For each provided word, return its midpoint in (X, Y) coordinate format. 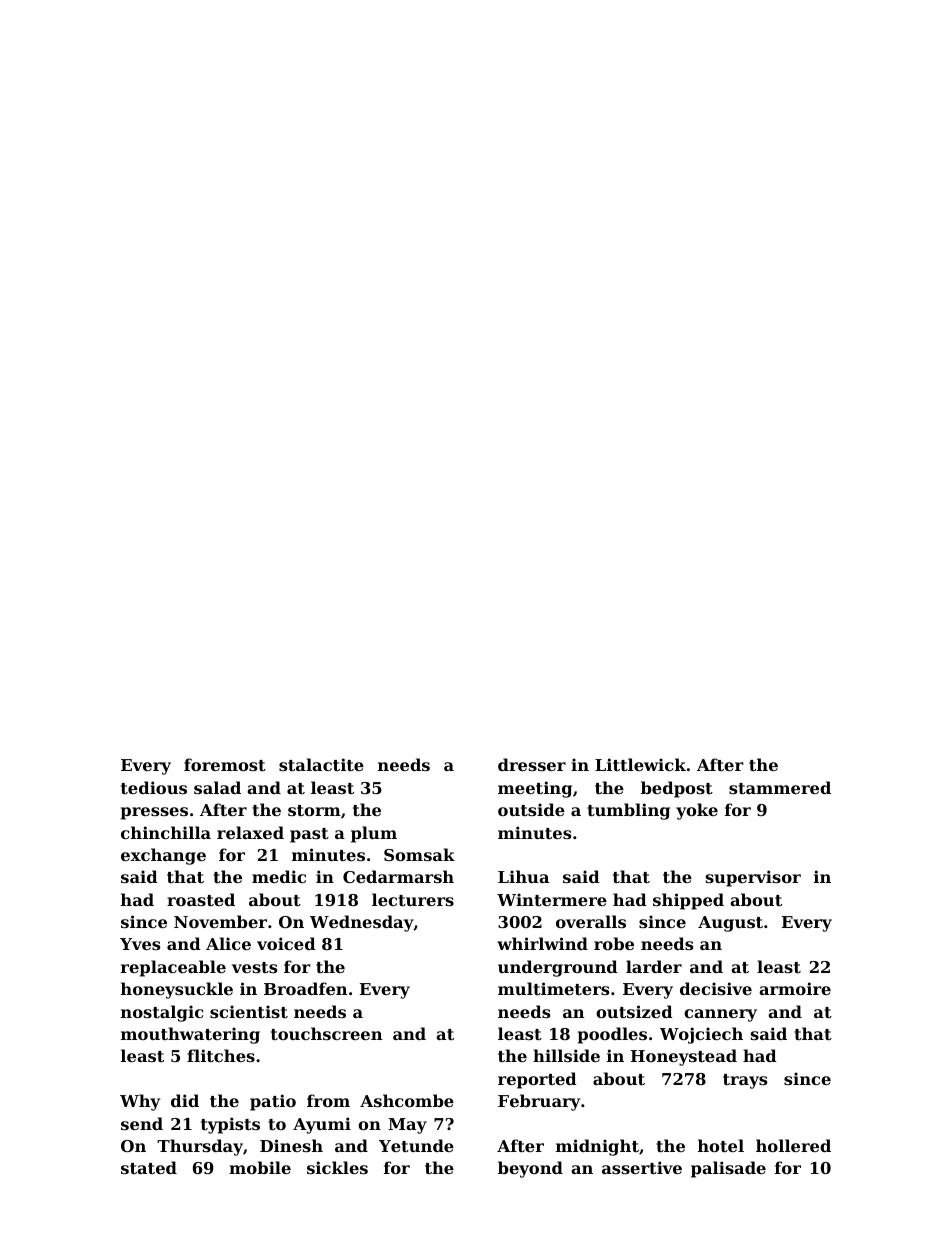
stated (149, 1167)
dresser (532, 764)
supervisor (753, 878)
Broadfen (305, 988)
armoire (795, 988)
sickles (337, 1167)
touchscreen (326, 1033)
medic (279, 876)
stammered (780, 787)
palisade (728, 1169)
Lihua (523, 876)
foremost (225, 764)
